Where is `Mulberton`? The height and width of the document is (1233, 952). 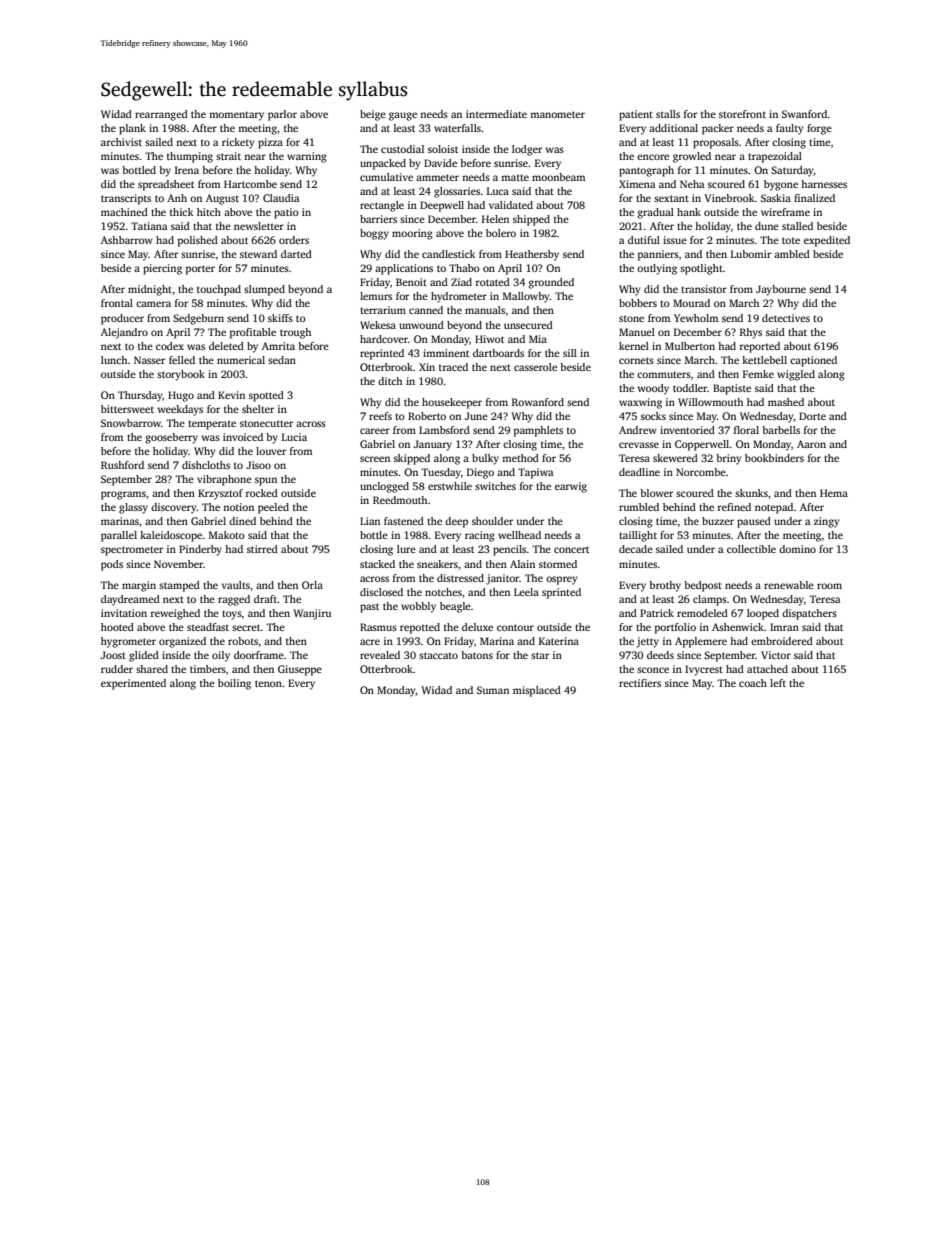
Mulberton is located at coordinates (690, 346).
